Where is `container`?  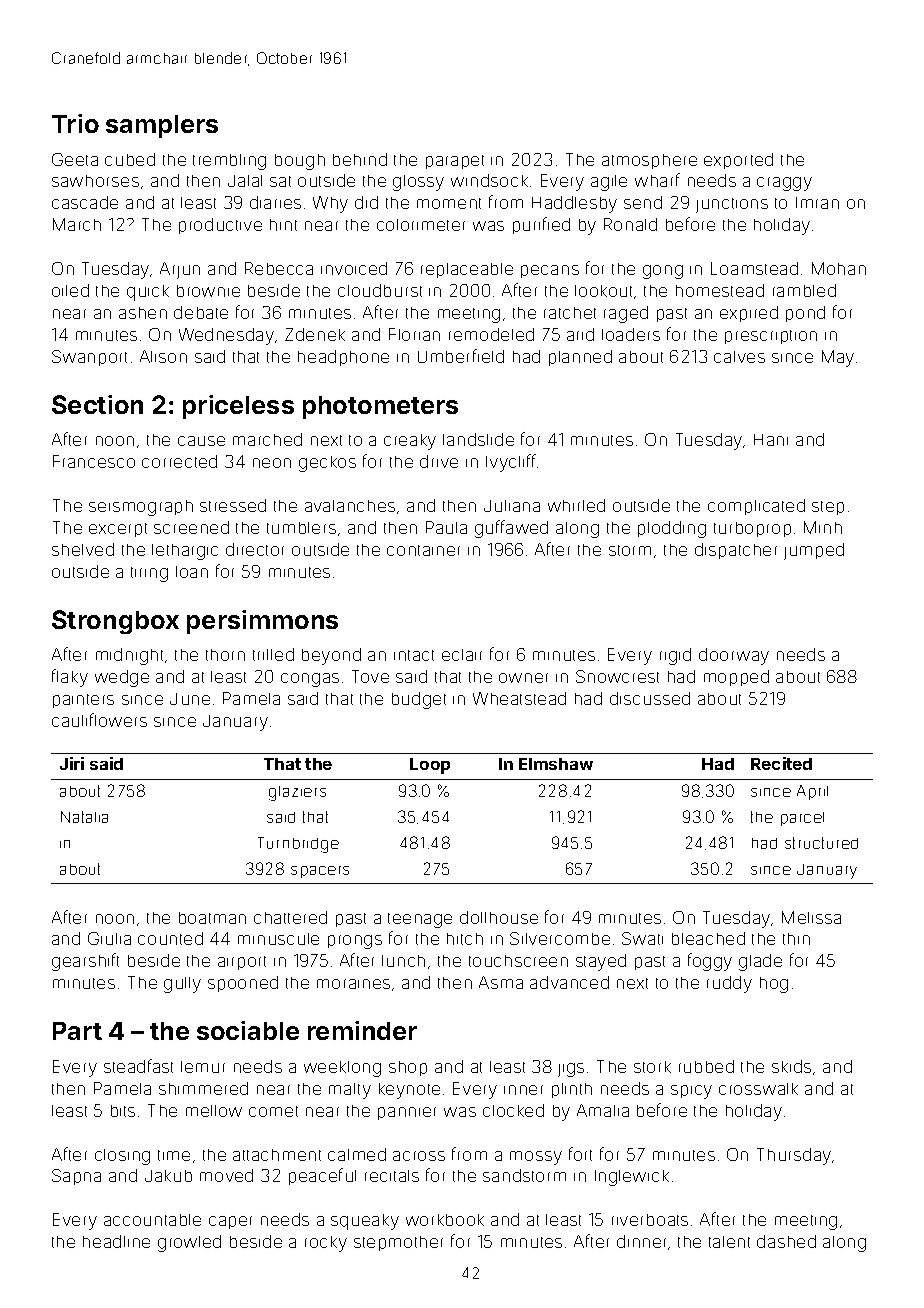 container is located at coordinates (423, 550).
